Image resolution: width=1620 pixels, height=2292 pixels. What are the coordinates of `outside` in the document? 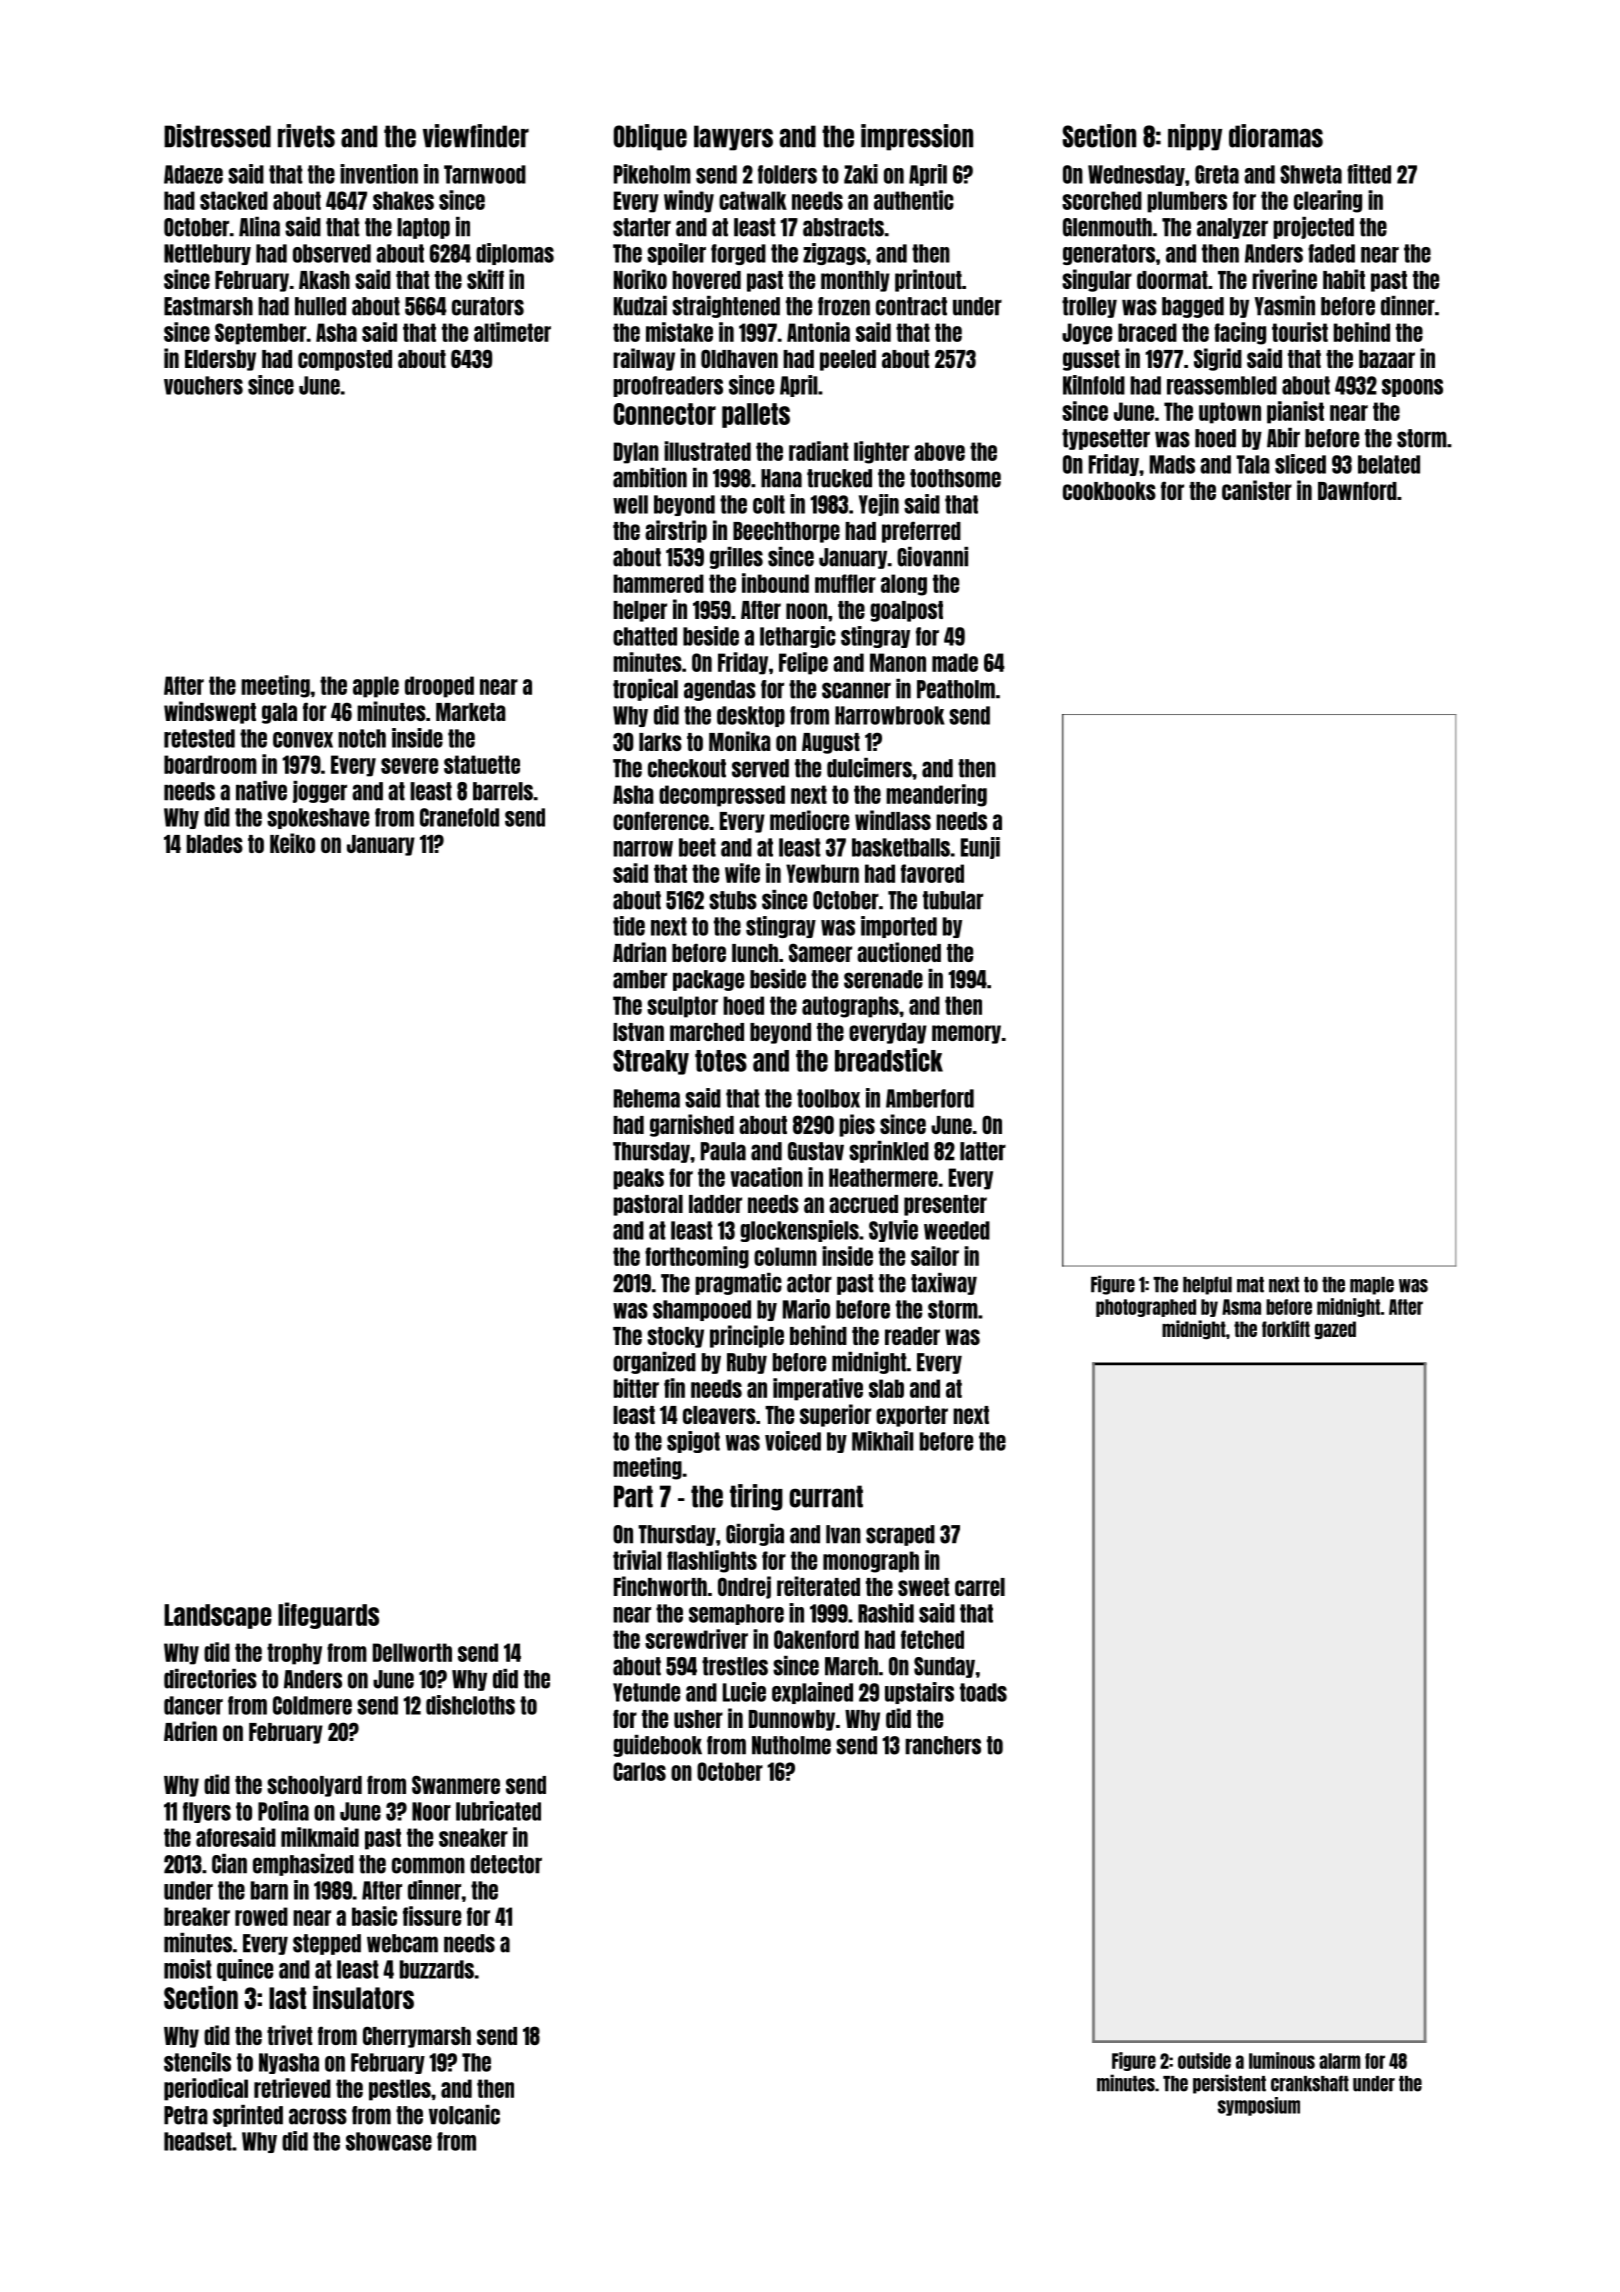 It's located at (1204, 2060).
